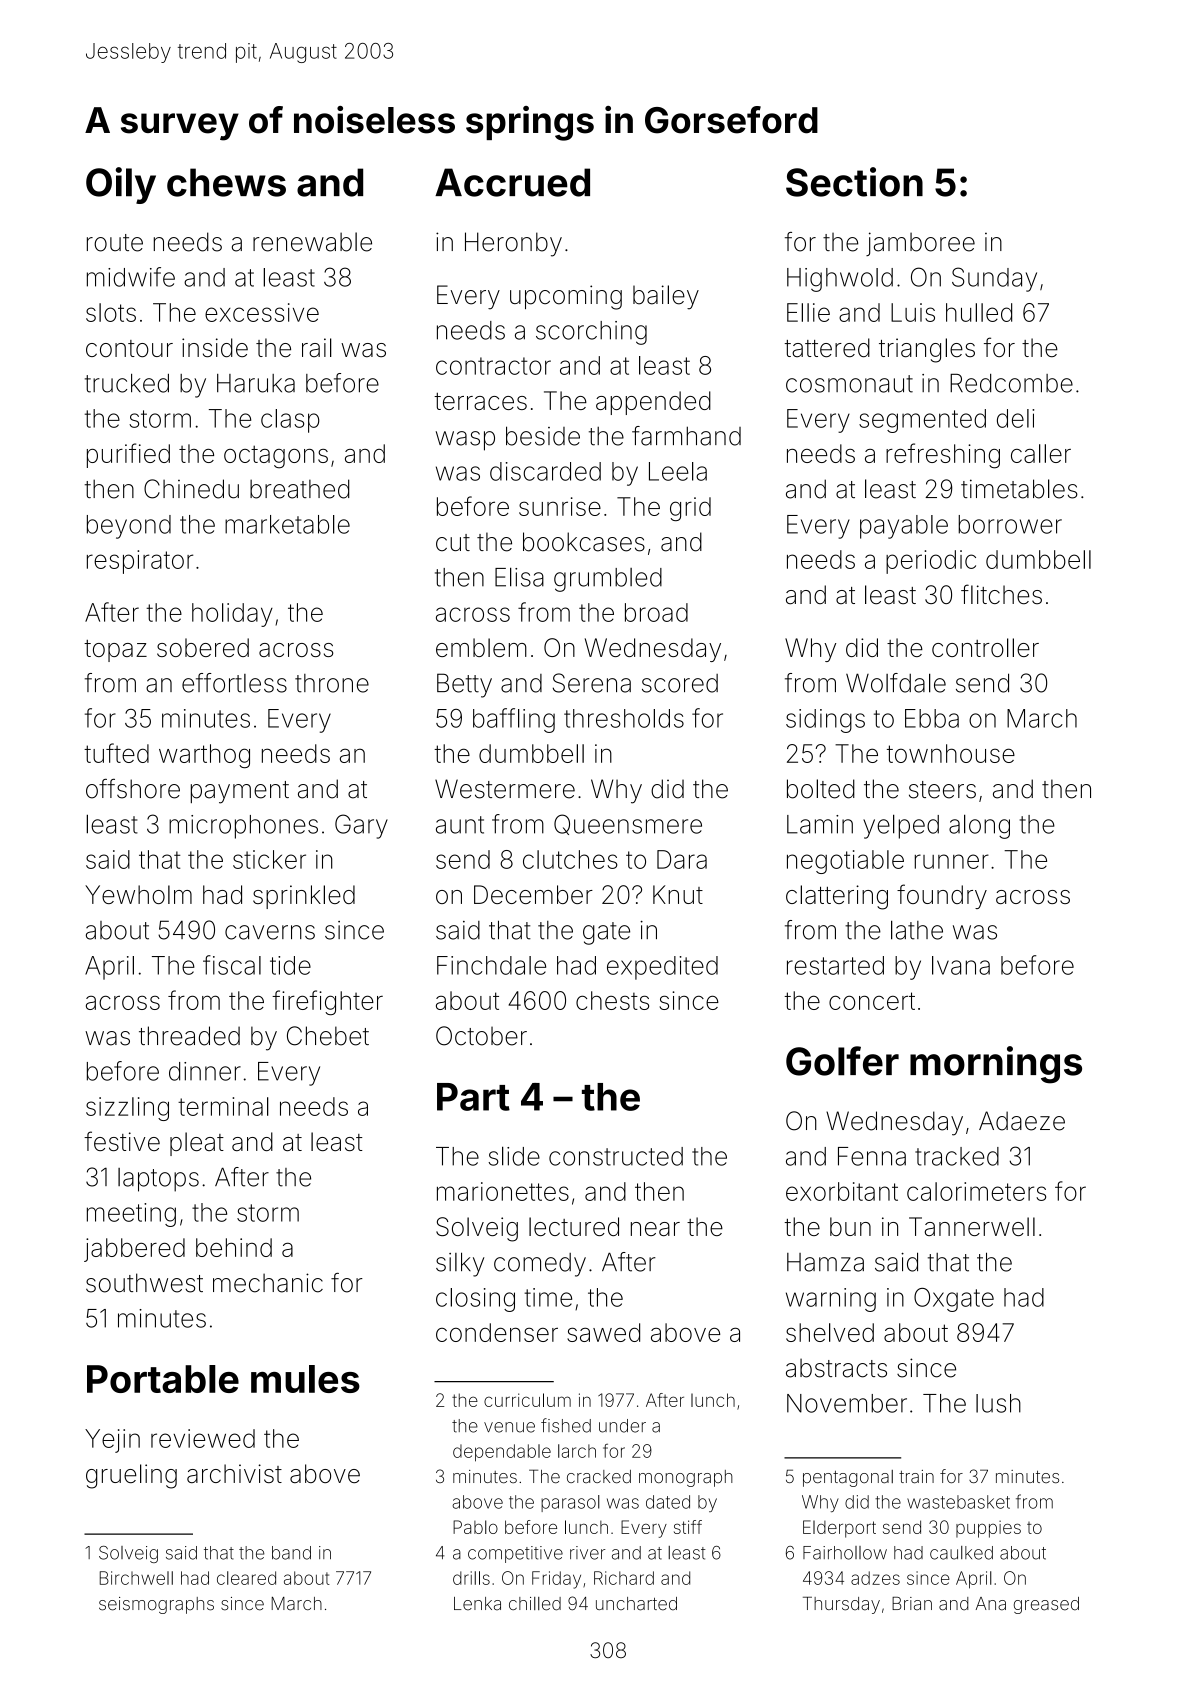 The width and height of the document is (1178, 1706). What do you see at coordinates (655, 1229) in the document?
I see `near` at bounding box center [655, 1229].
